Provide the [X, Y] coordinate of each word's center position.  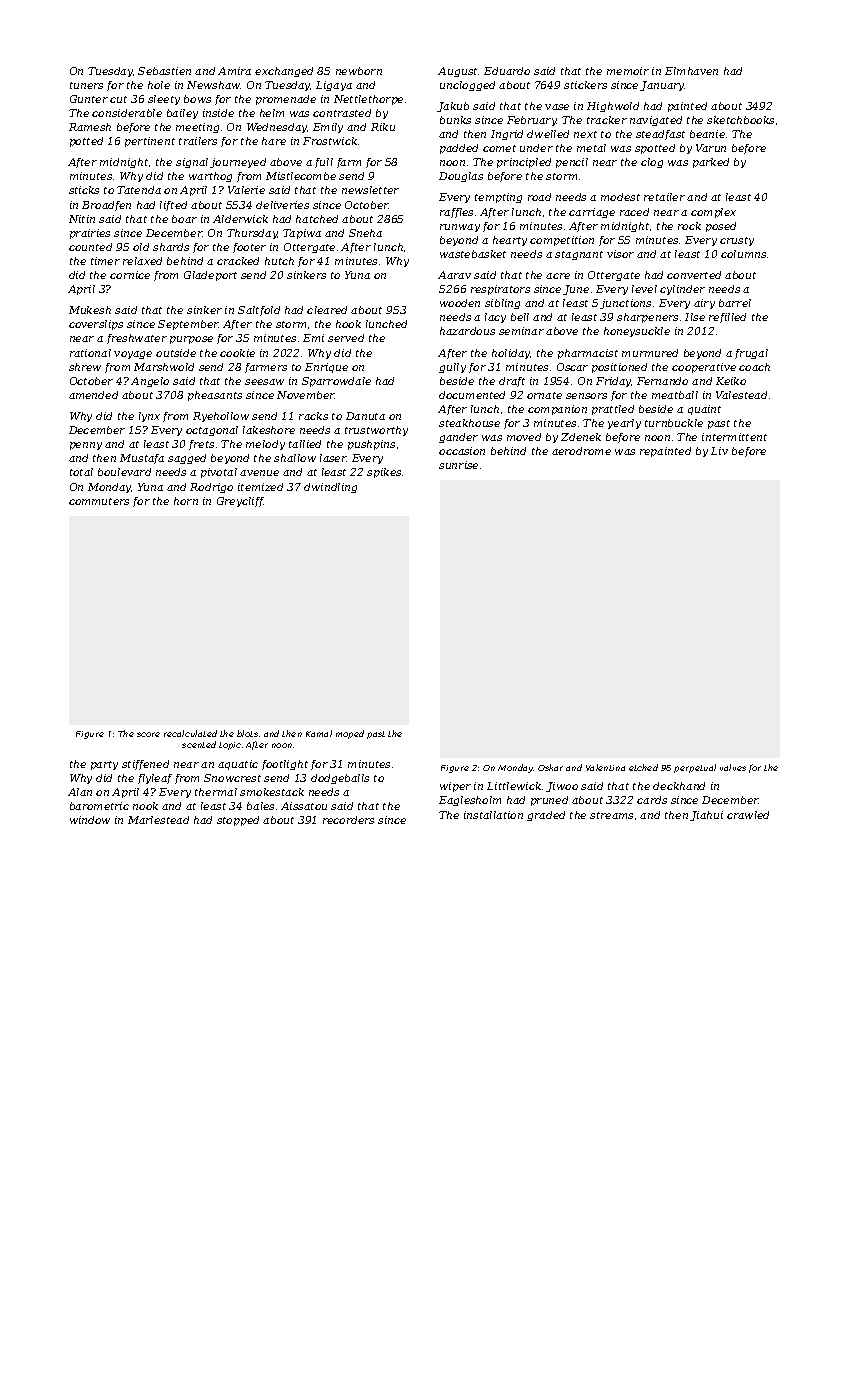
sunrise [458, 465]
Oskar [550, 767]
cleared [327, 310]
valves [733, 767]
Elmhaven [691, 71]
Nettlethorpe [368, 100]
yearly [624, 424]
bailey [182, 114]
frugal [751, 354]
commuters [99, 501]
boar [184, 219]
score [148, 734]
